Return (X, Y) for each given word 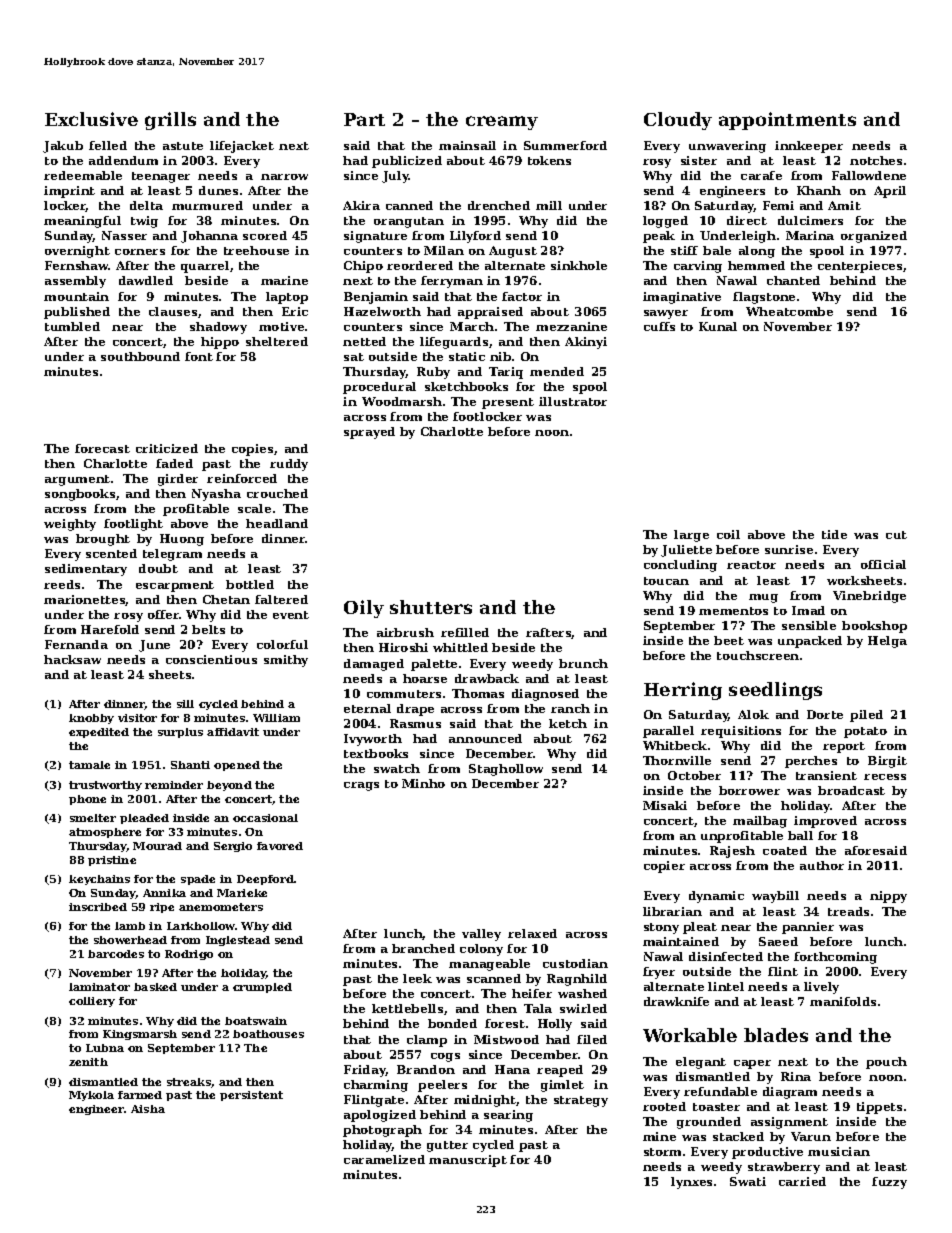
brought (103, 540)
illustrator (573, 401)
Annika (164, 893)
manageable (489, 965)
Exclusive (91, 119)
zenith (88, 1062)
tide (834, 534)
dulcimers (810, 220)
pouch (886, 1063)
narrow (284, 177)
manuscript (468, 1161)
